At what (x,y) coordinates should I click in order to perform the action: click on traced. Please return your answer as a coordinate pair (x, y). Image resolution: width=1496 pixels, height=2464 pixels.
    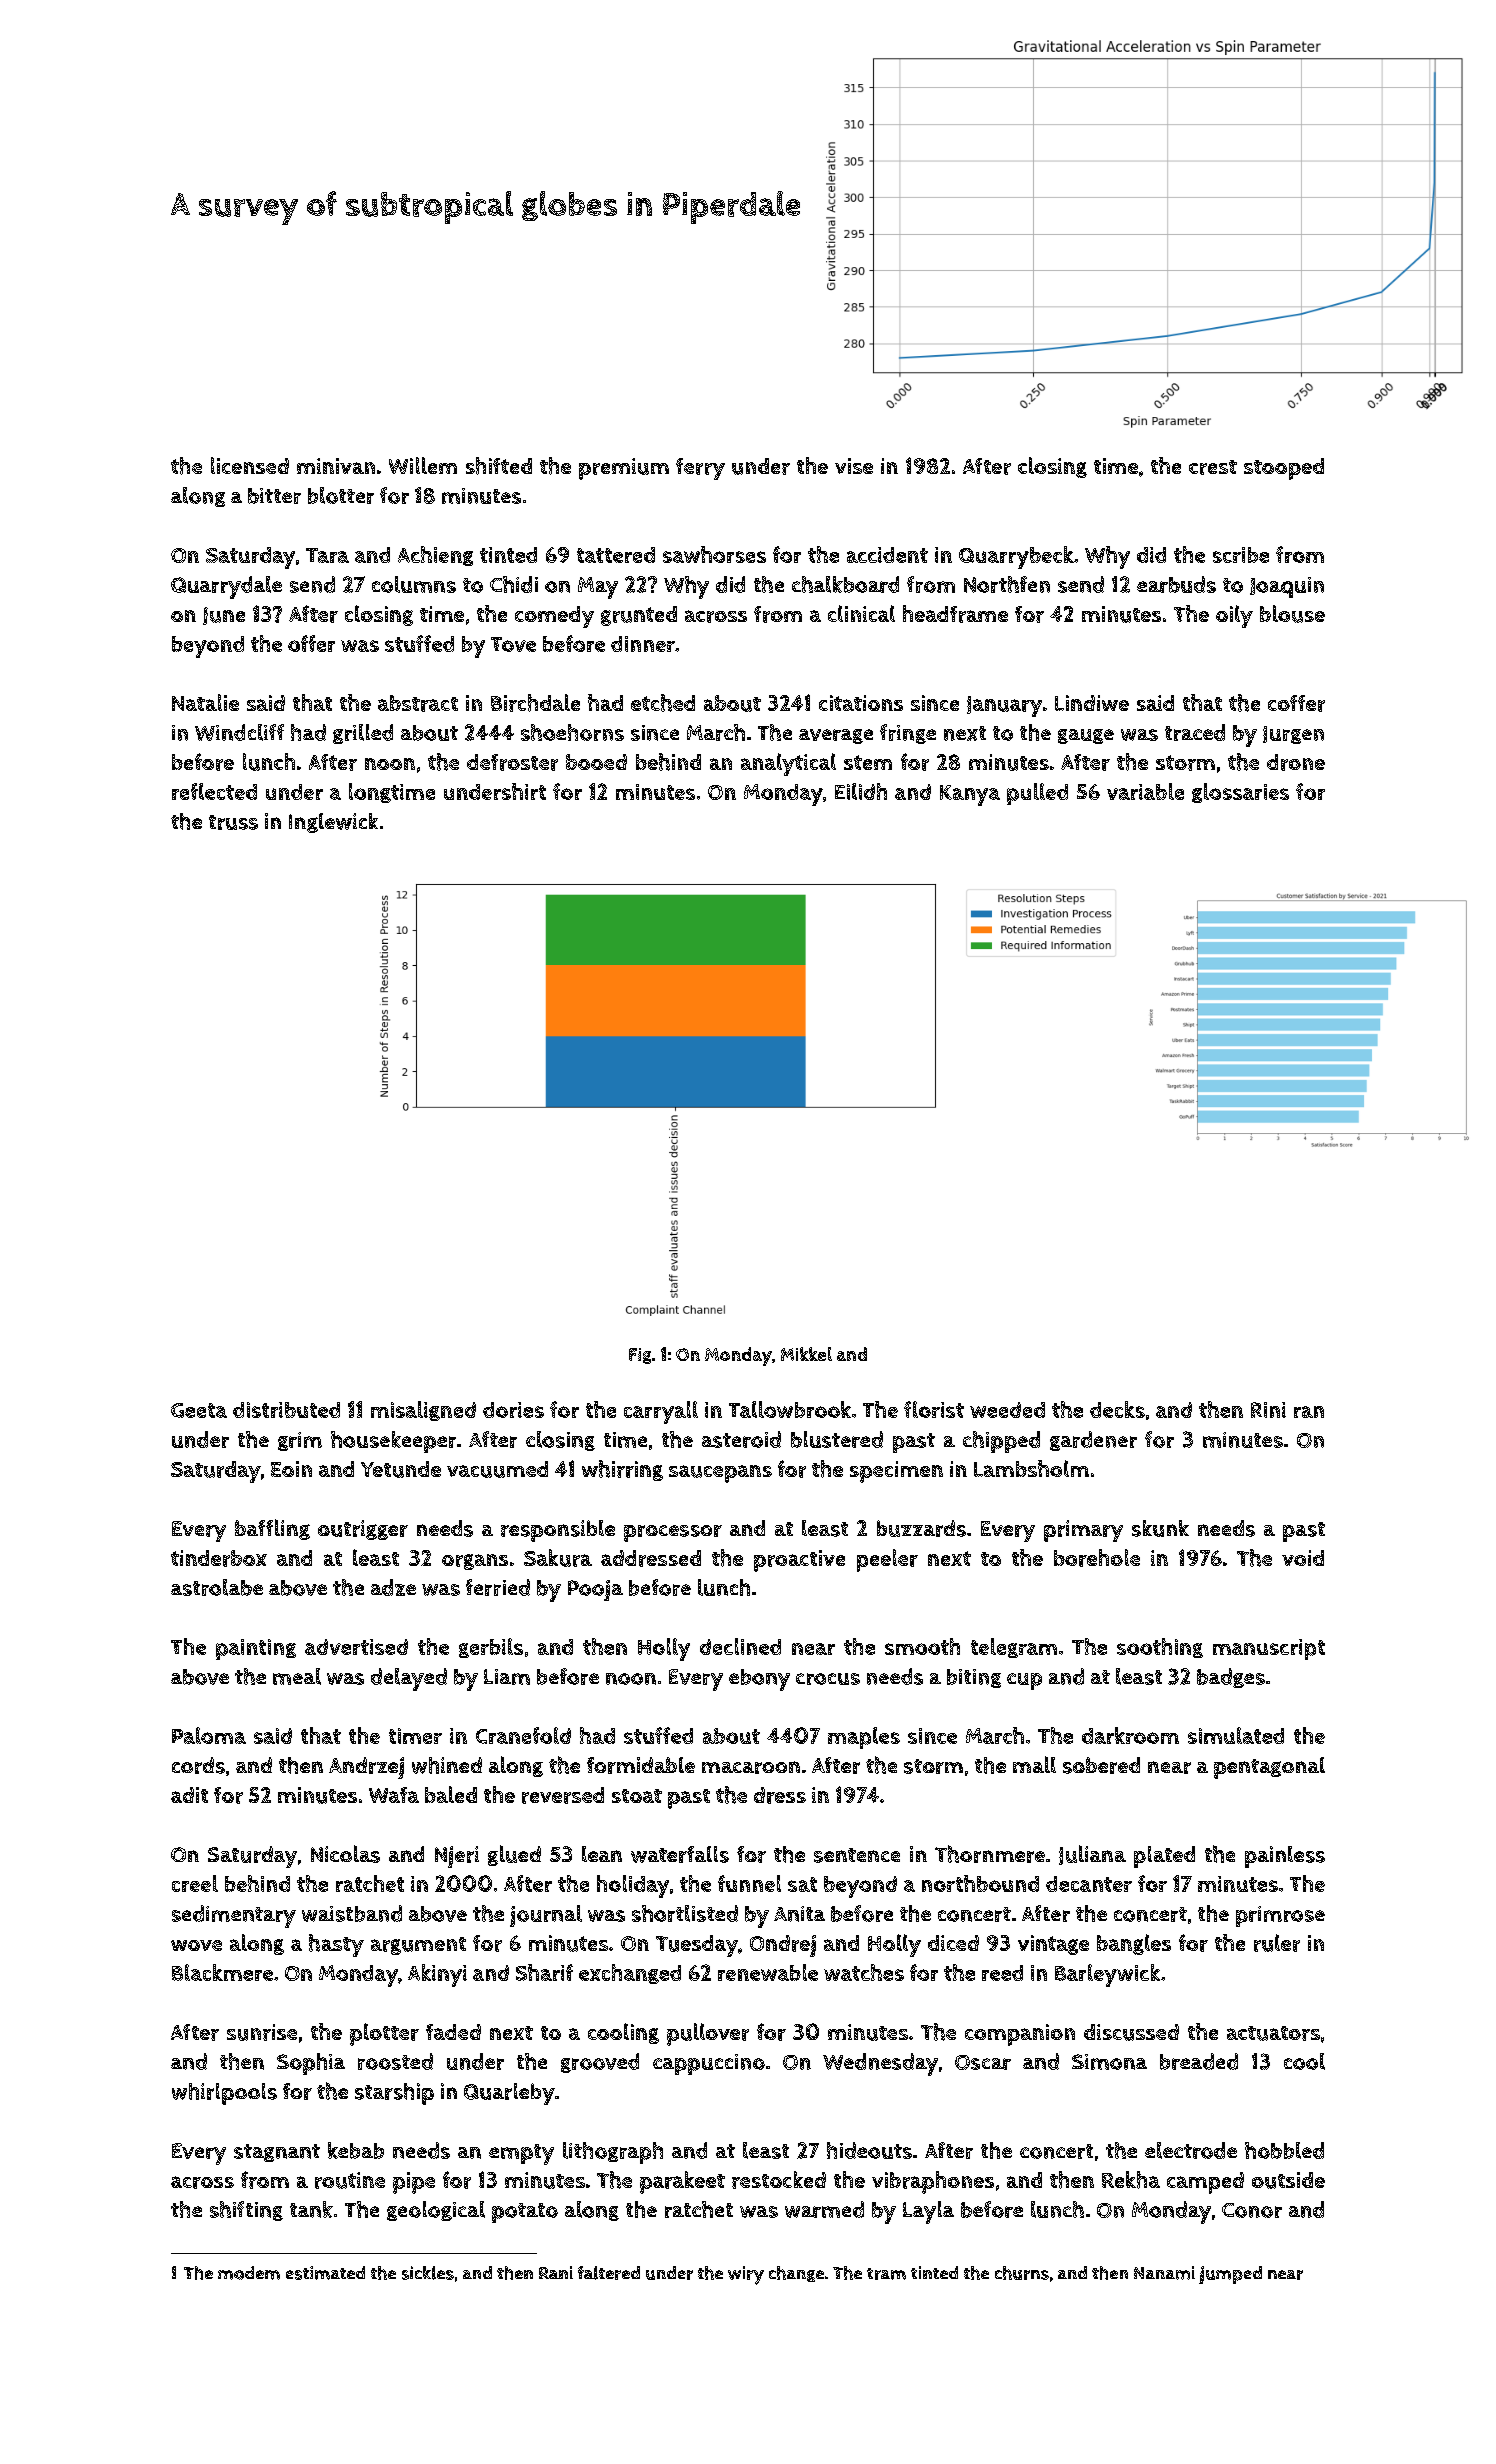
    Looking at the image, I should click on (1195, 732).
